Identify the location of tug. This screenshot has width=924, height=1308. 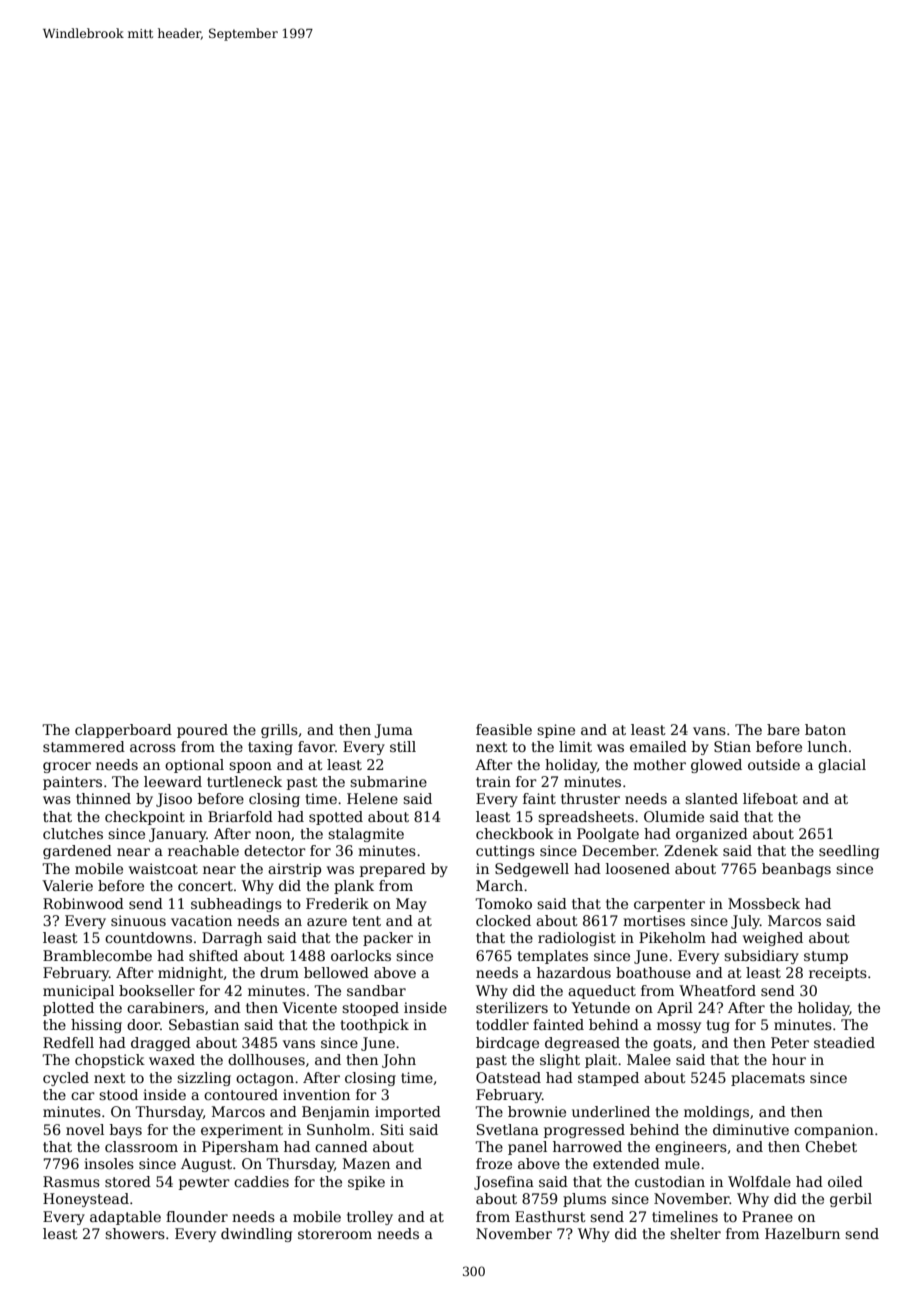
(718, 1026).
